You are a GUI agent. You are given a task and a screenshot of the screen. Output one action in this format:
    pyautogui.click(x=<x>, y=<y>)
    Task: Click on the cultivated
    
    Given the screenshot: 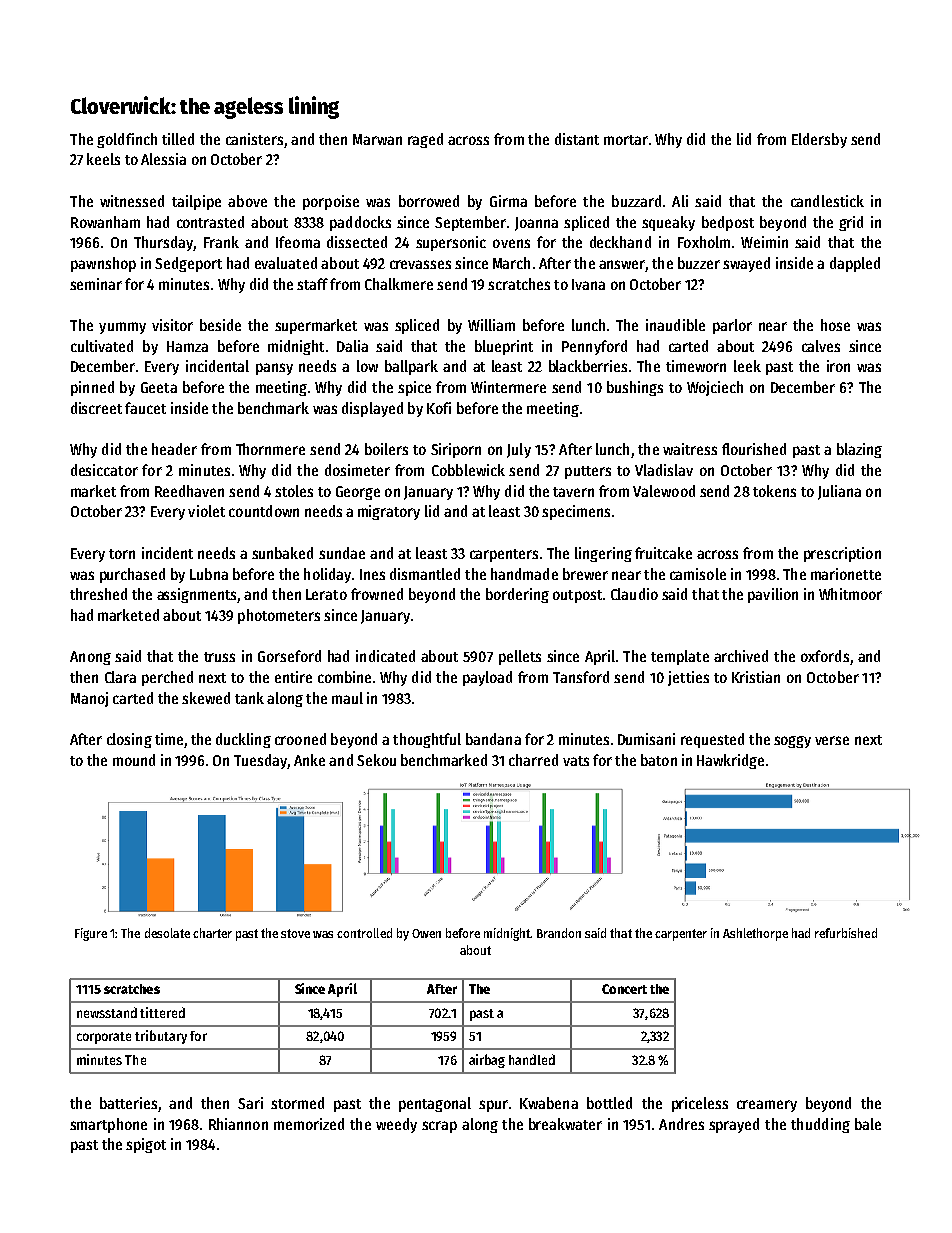 What is the action you would take?
    pyautogui.click(x=102, y=346)
